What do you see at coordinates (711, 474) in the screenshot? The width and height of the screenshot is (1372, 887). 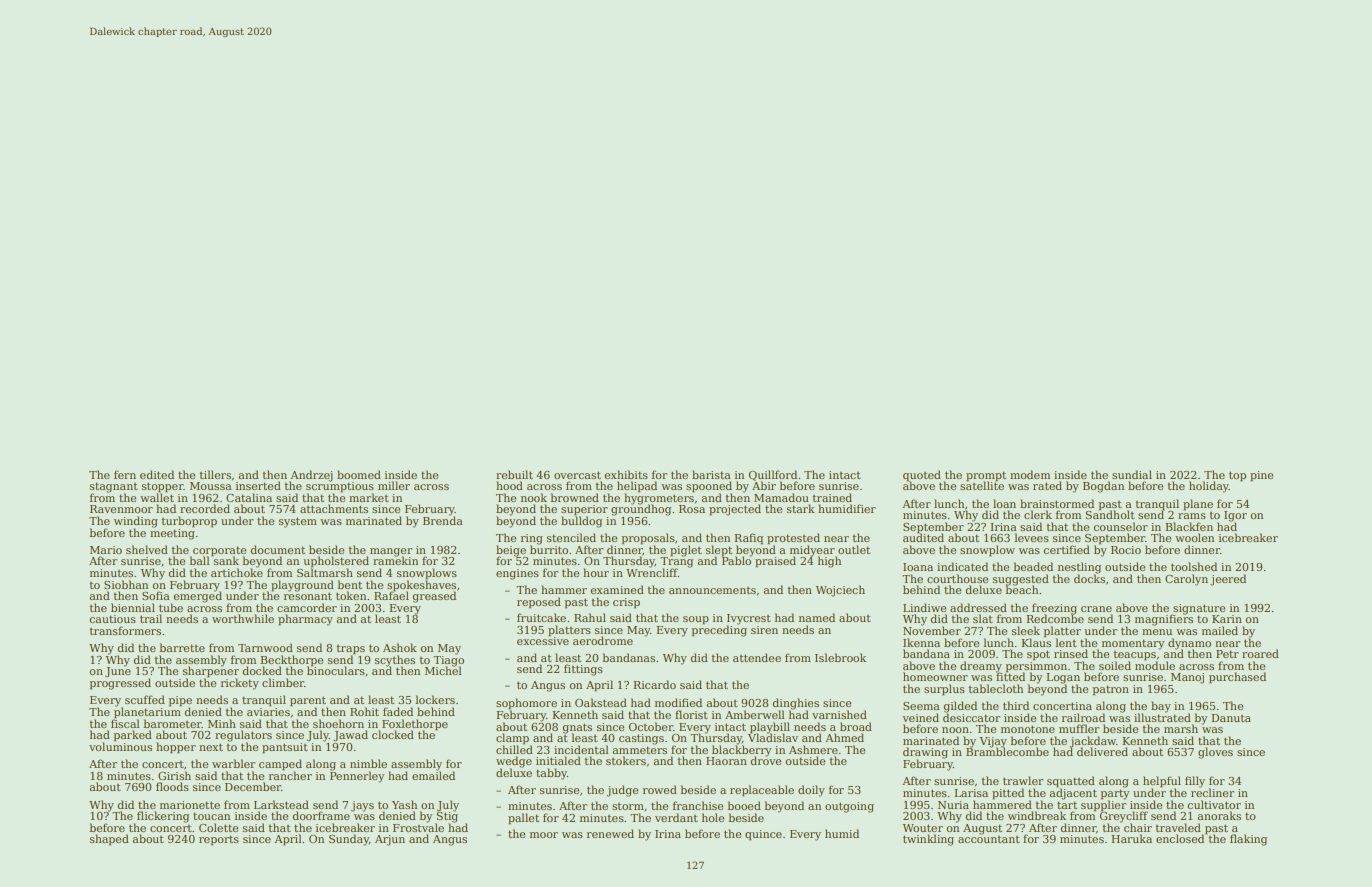 I see `barista` at bounding box center [711, 474].
